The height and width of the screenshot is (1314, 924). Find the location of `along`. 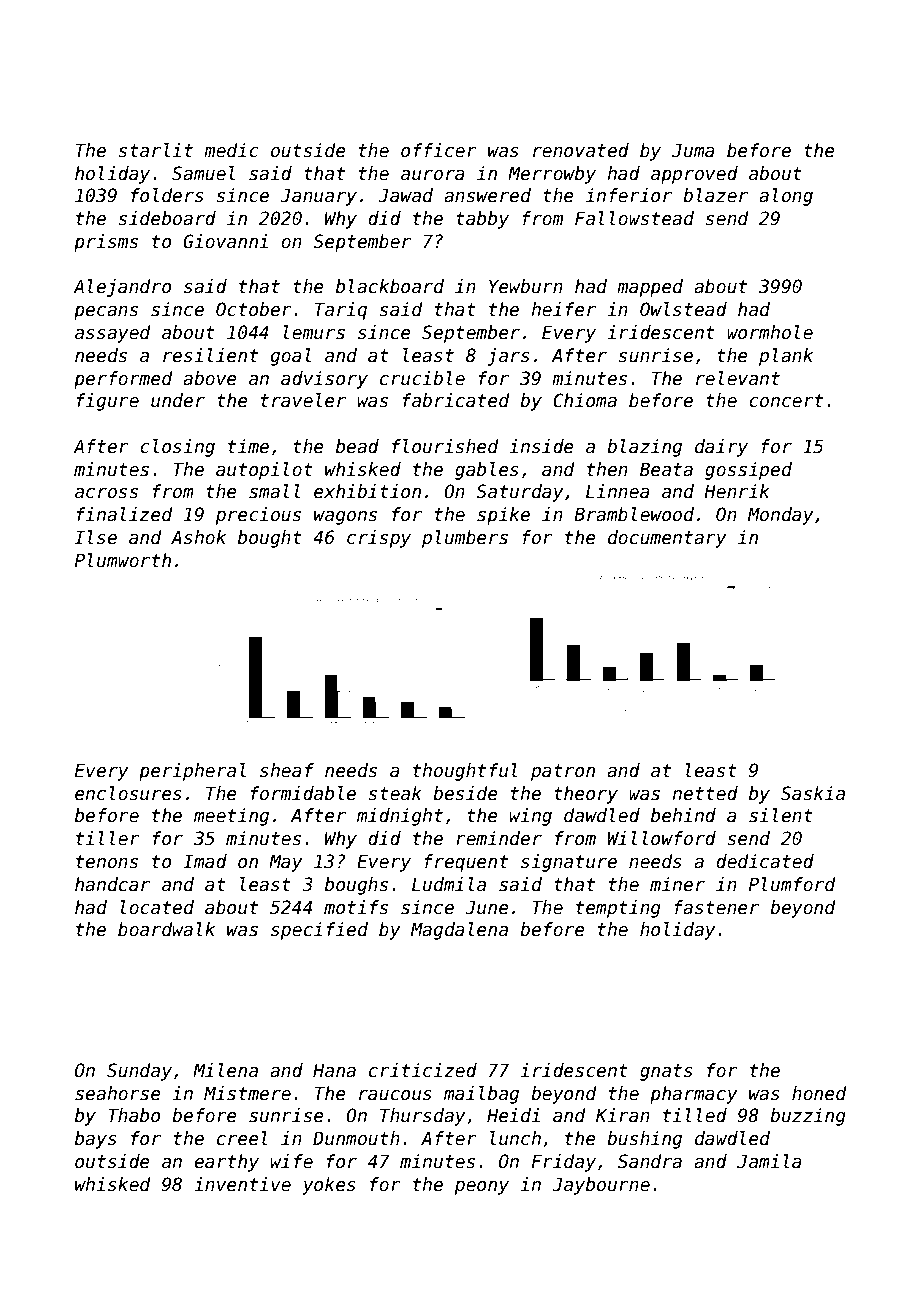

along is located at coordinates (786, 197).
